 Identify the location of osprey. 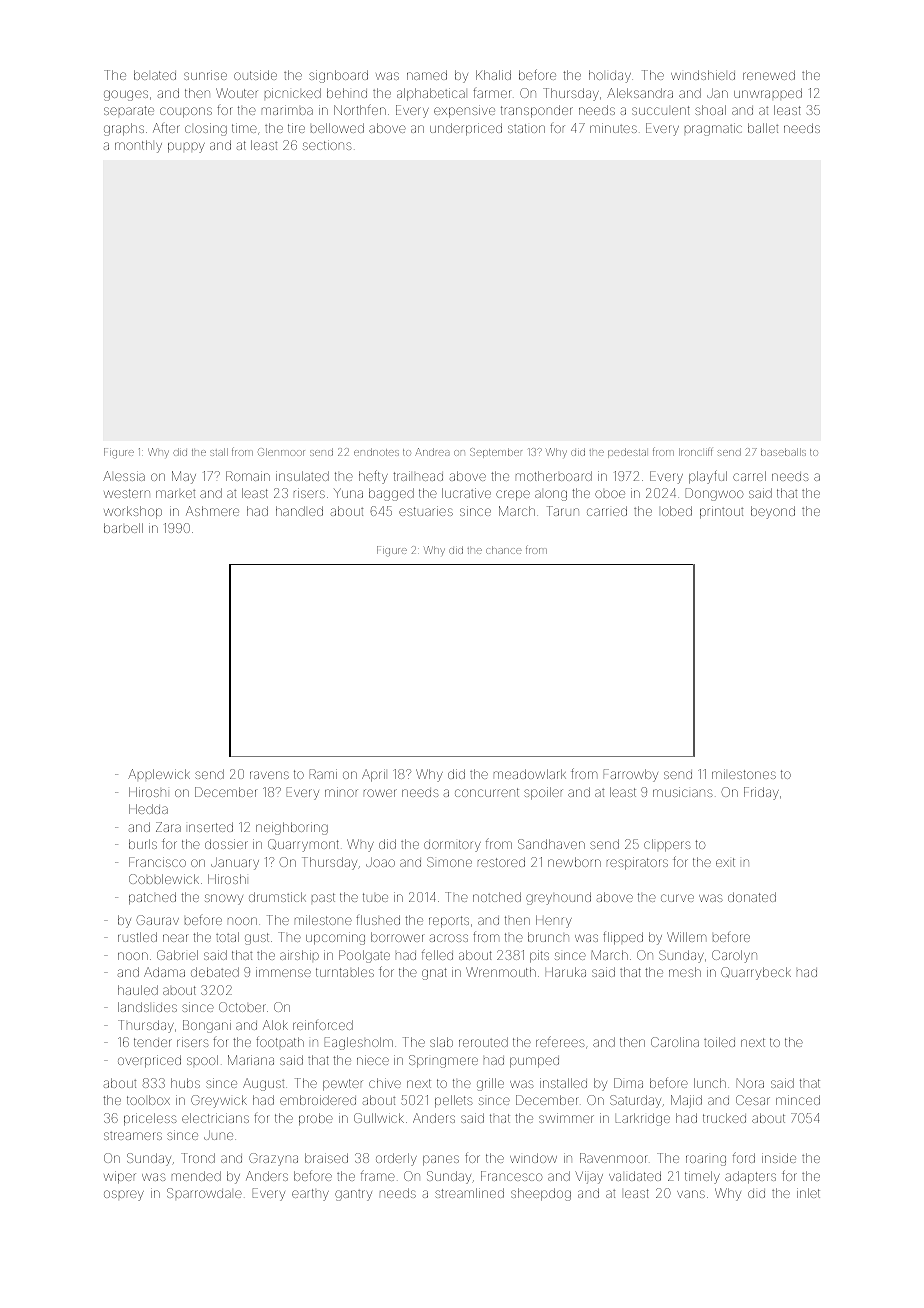
(124, 1195).
